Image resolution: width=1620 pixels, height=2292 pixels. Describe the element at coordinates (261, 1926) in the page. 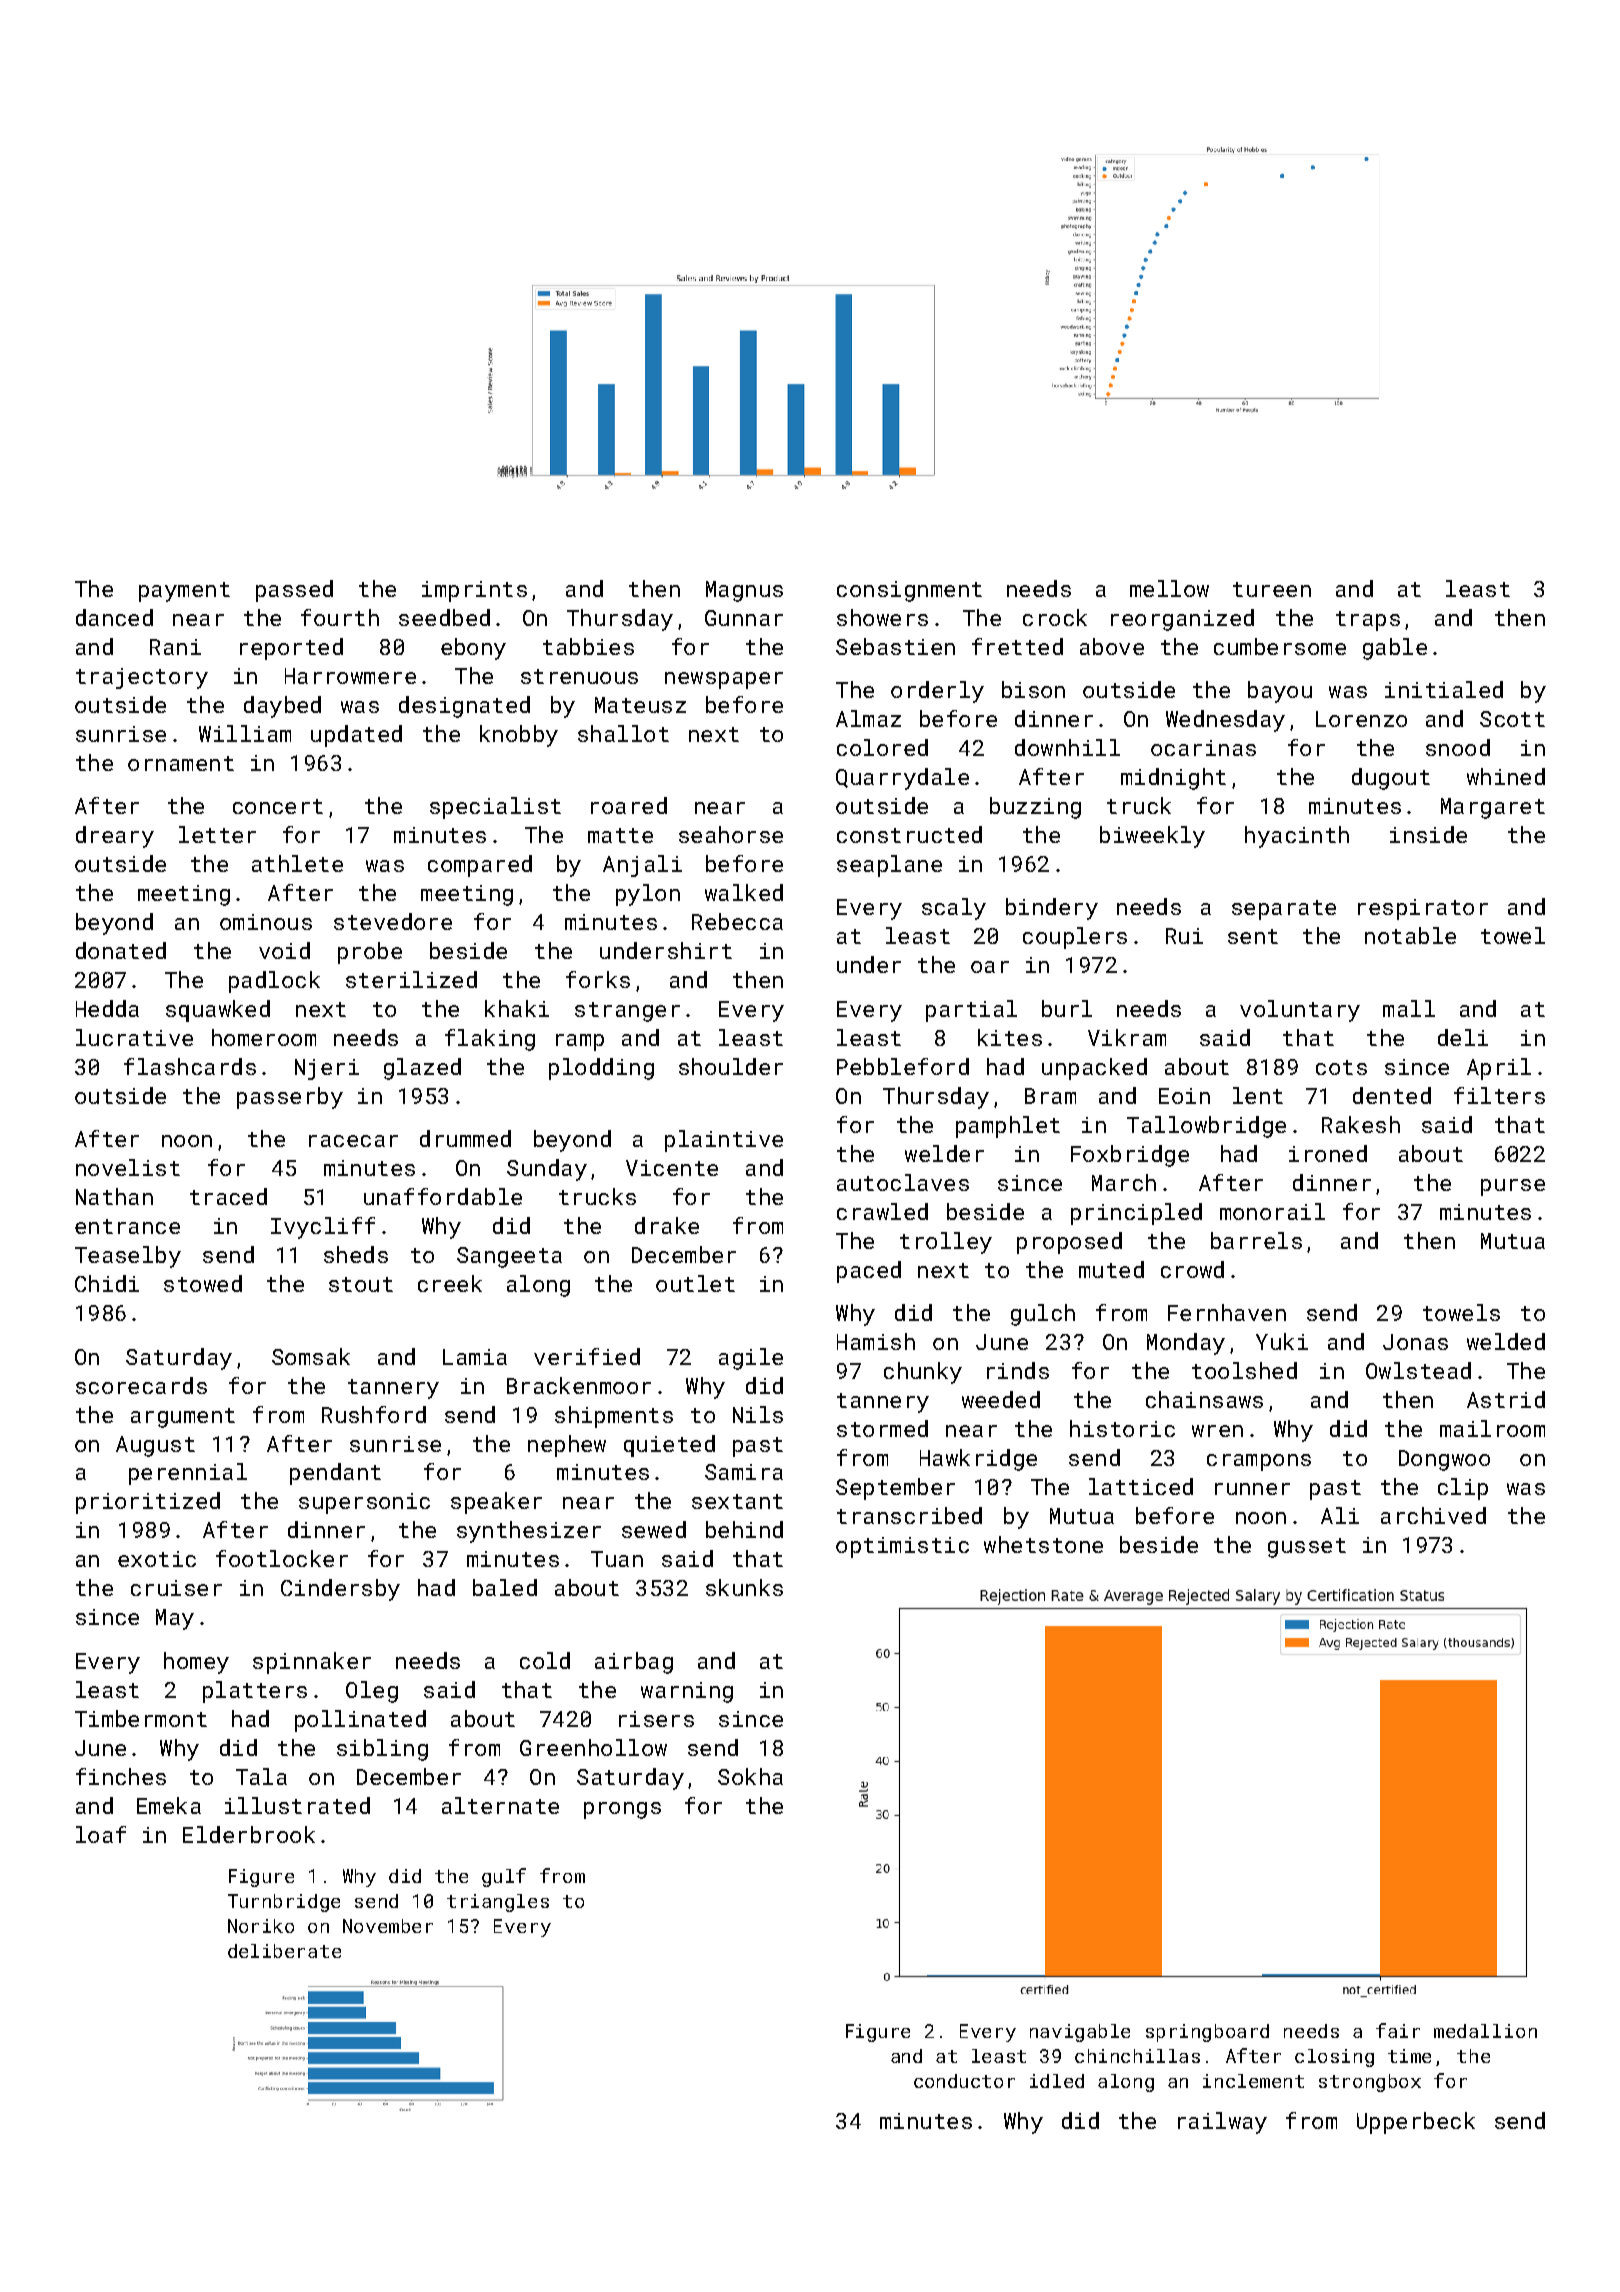

I see `Noriko` at that location.
